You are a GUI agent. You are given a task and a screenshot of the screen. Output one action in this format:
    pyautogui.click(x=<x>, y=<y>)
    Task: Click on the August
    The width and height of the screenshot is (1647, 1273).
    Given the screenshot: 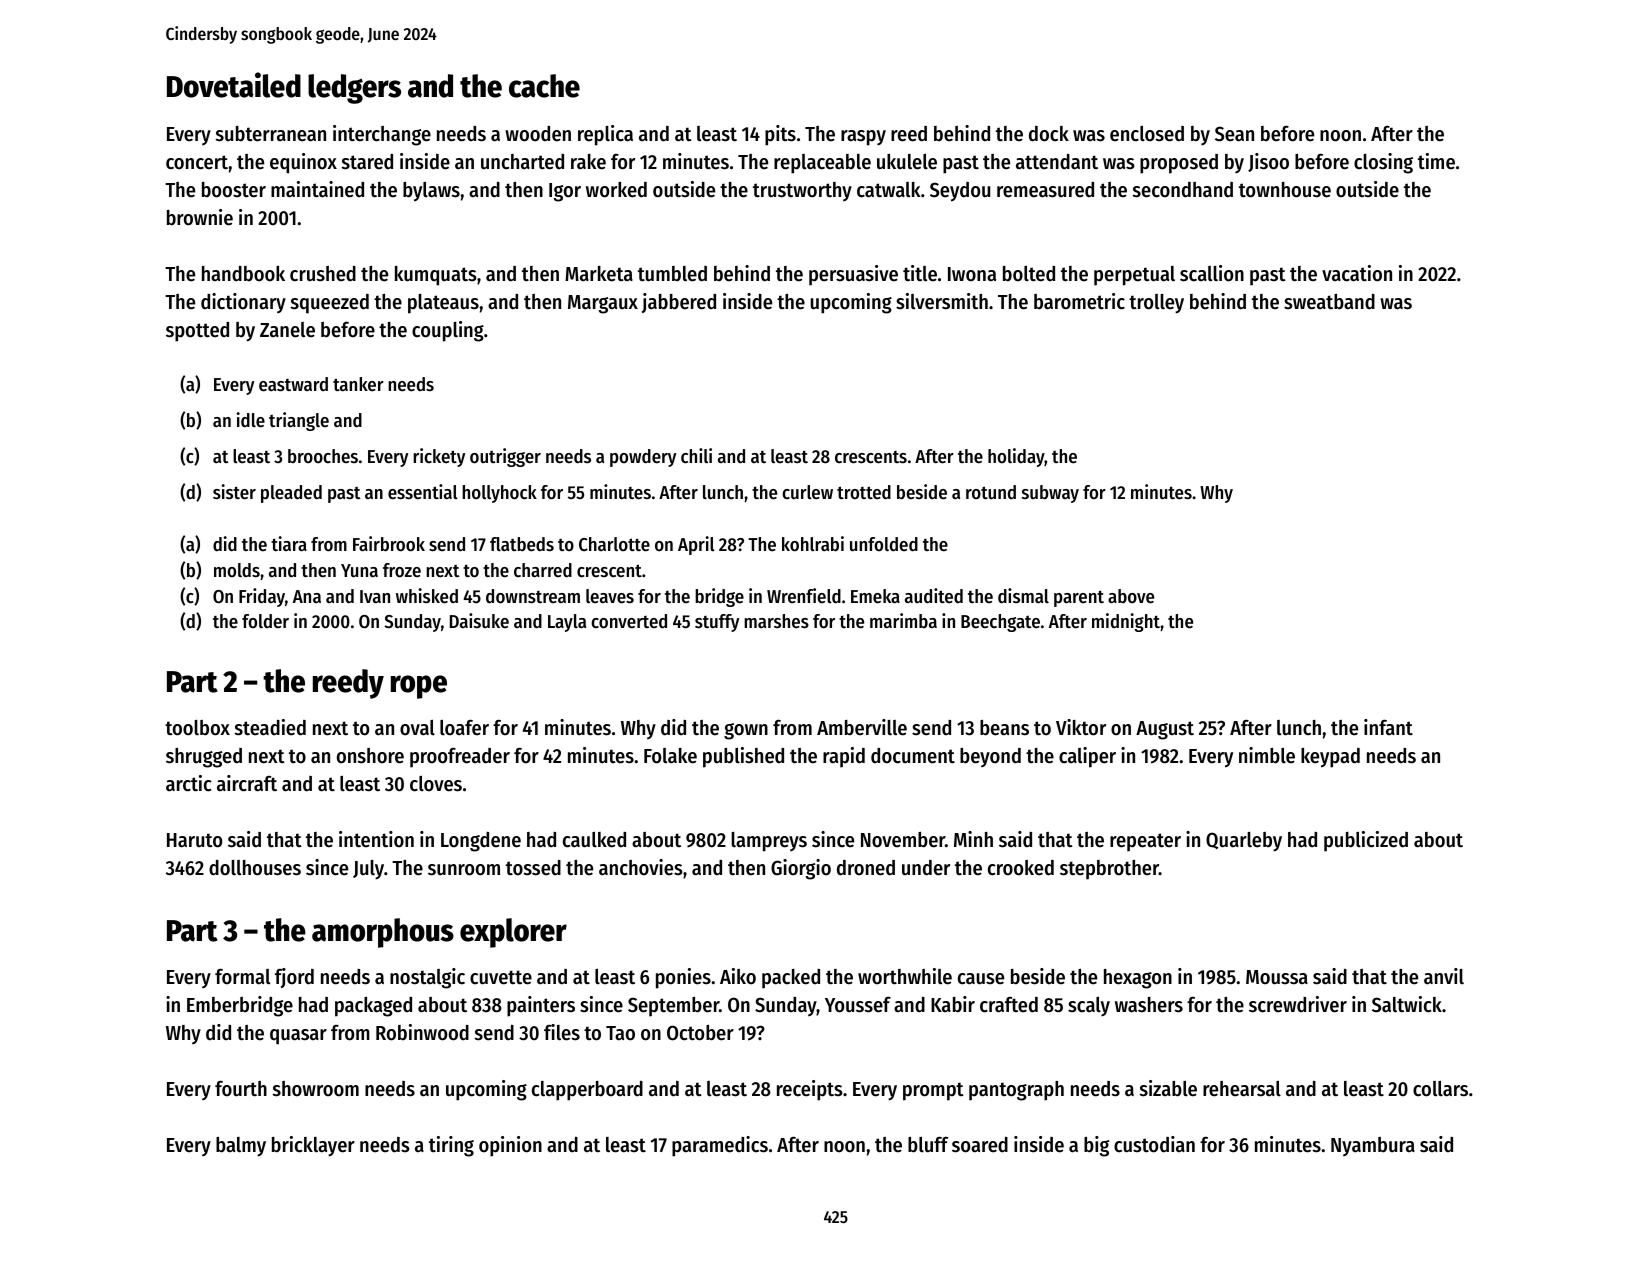 What is the action you would take?
    pyautogui.click(x=1165, y=730)
